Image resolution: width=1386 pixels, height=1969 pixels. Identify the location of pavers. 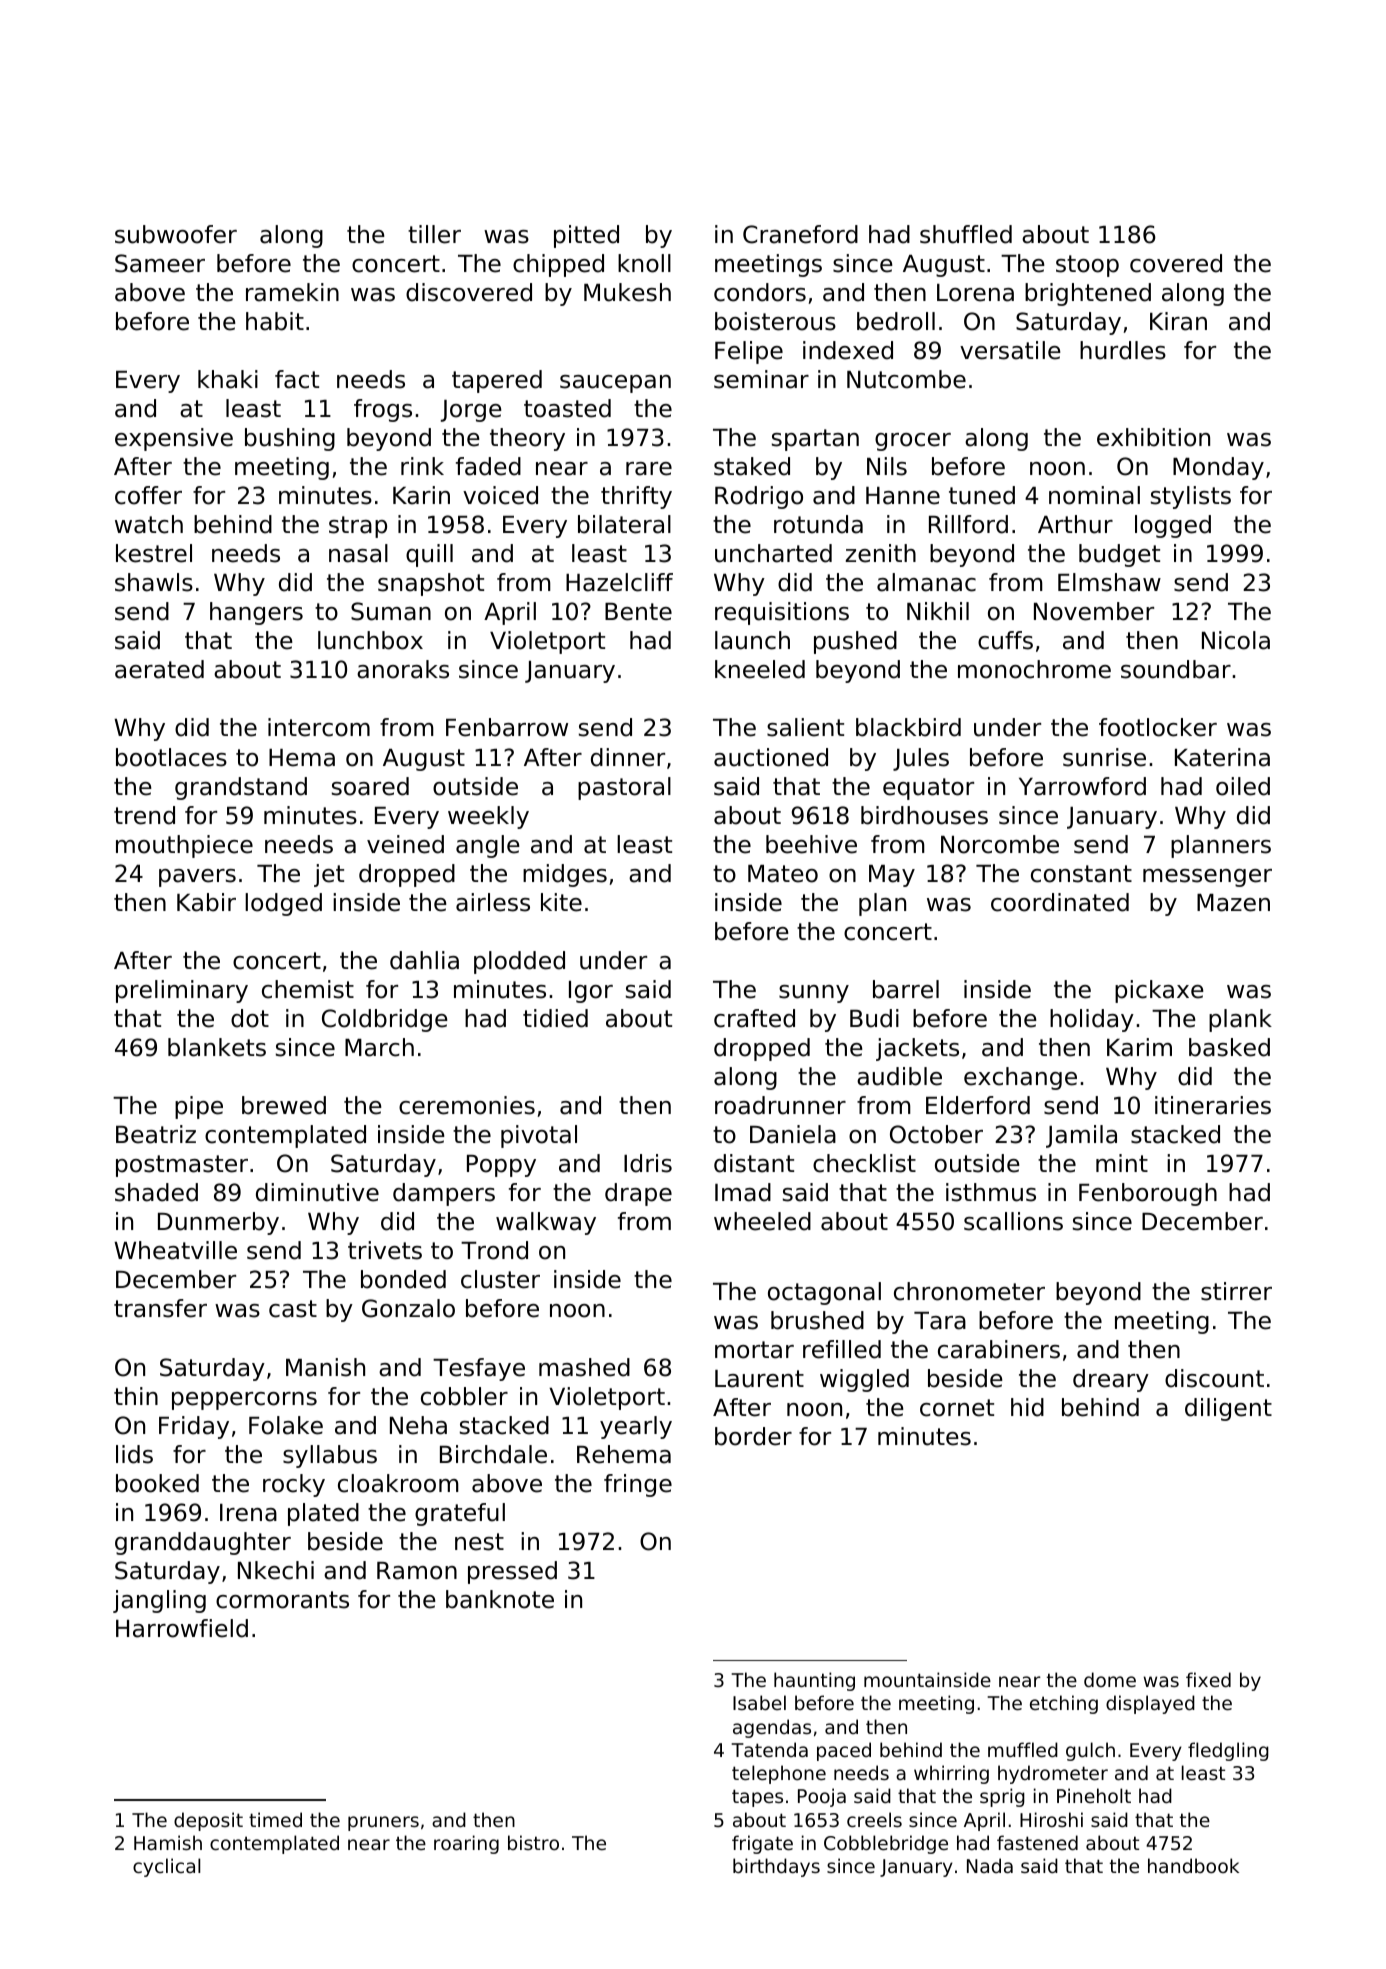
(197, 878).
